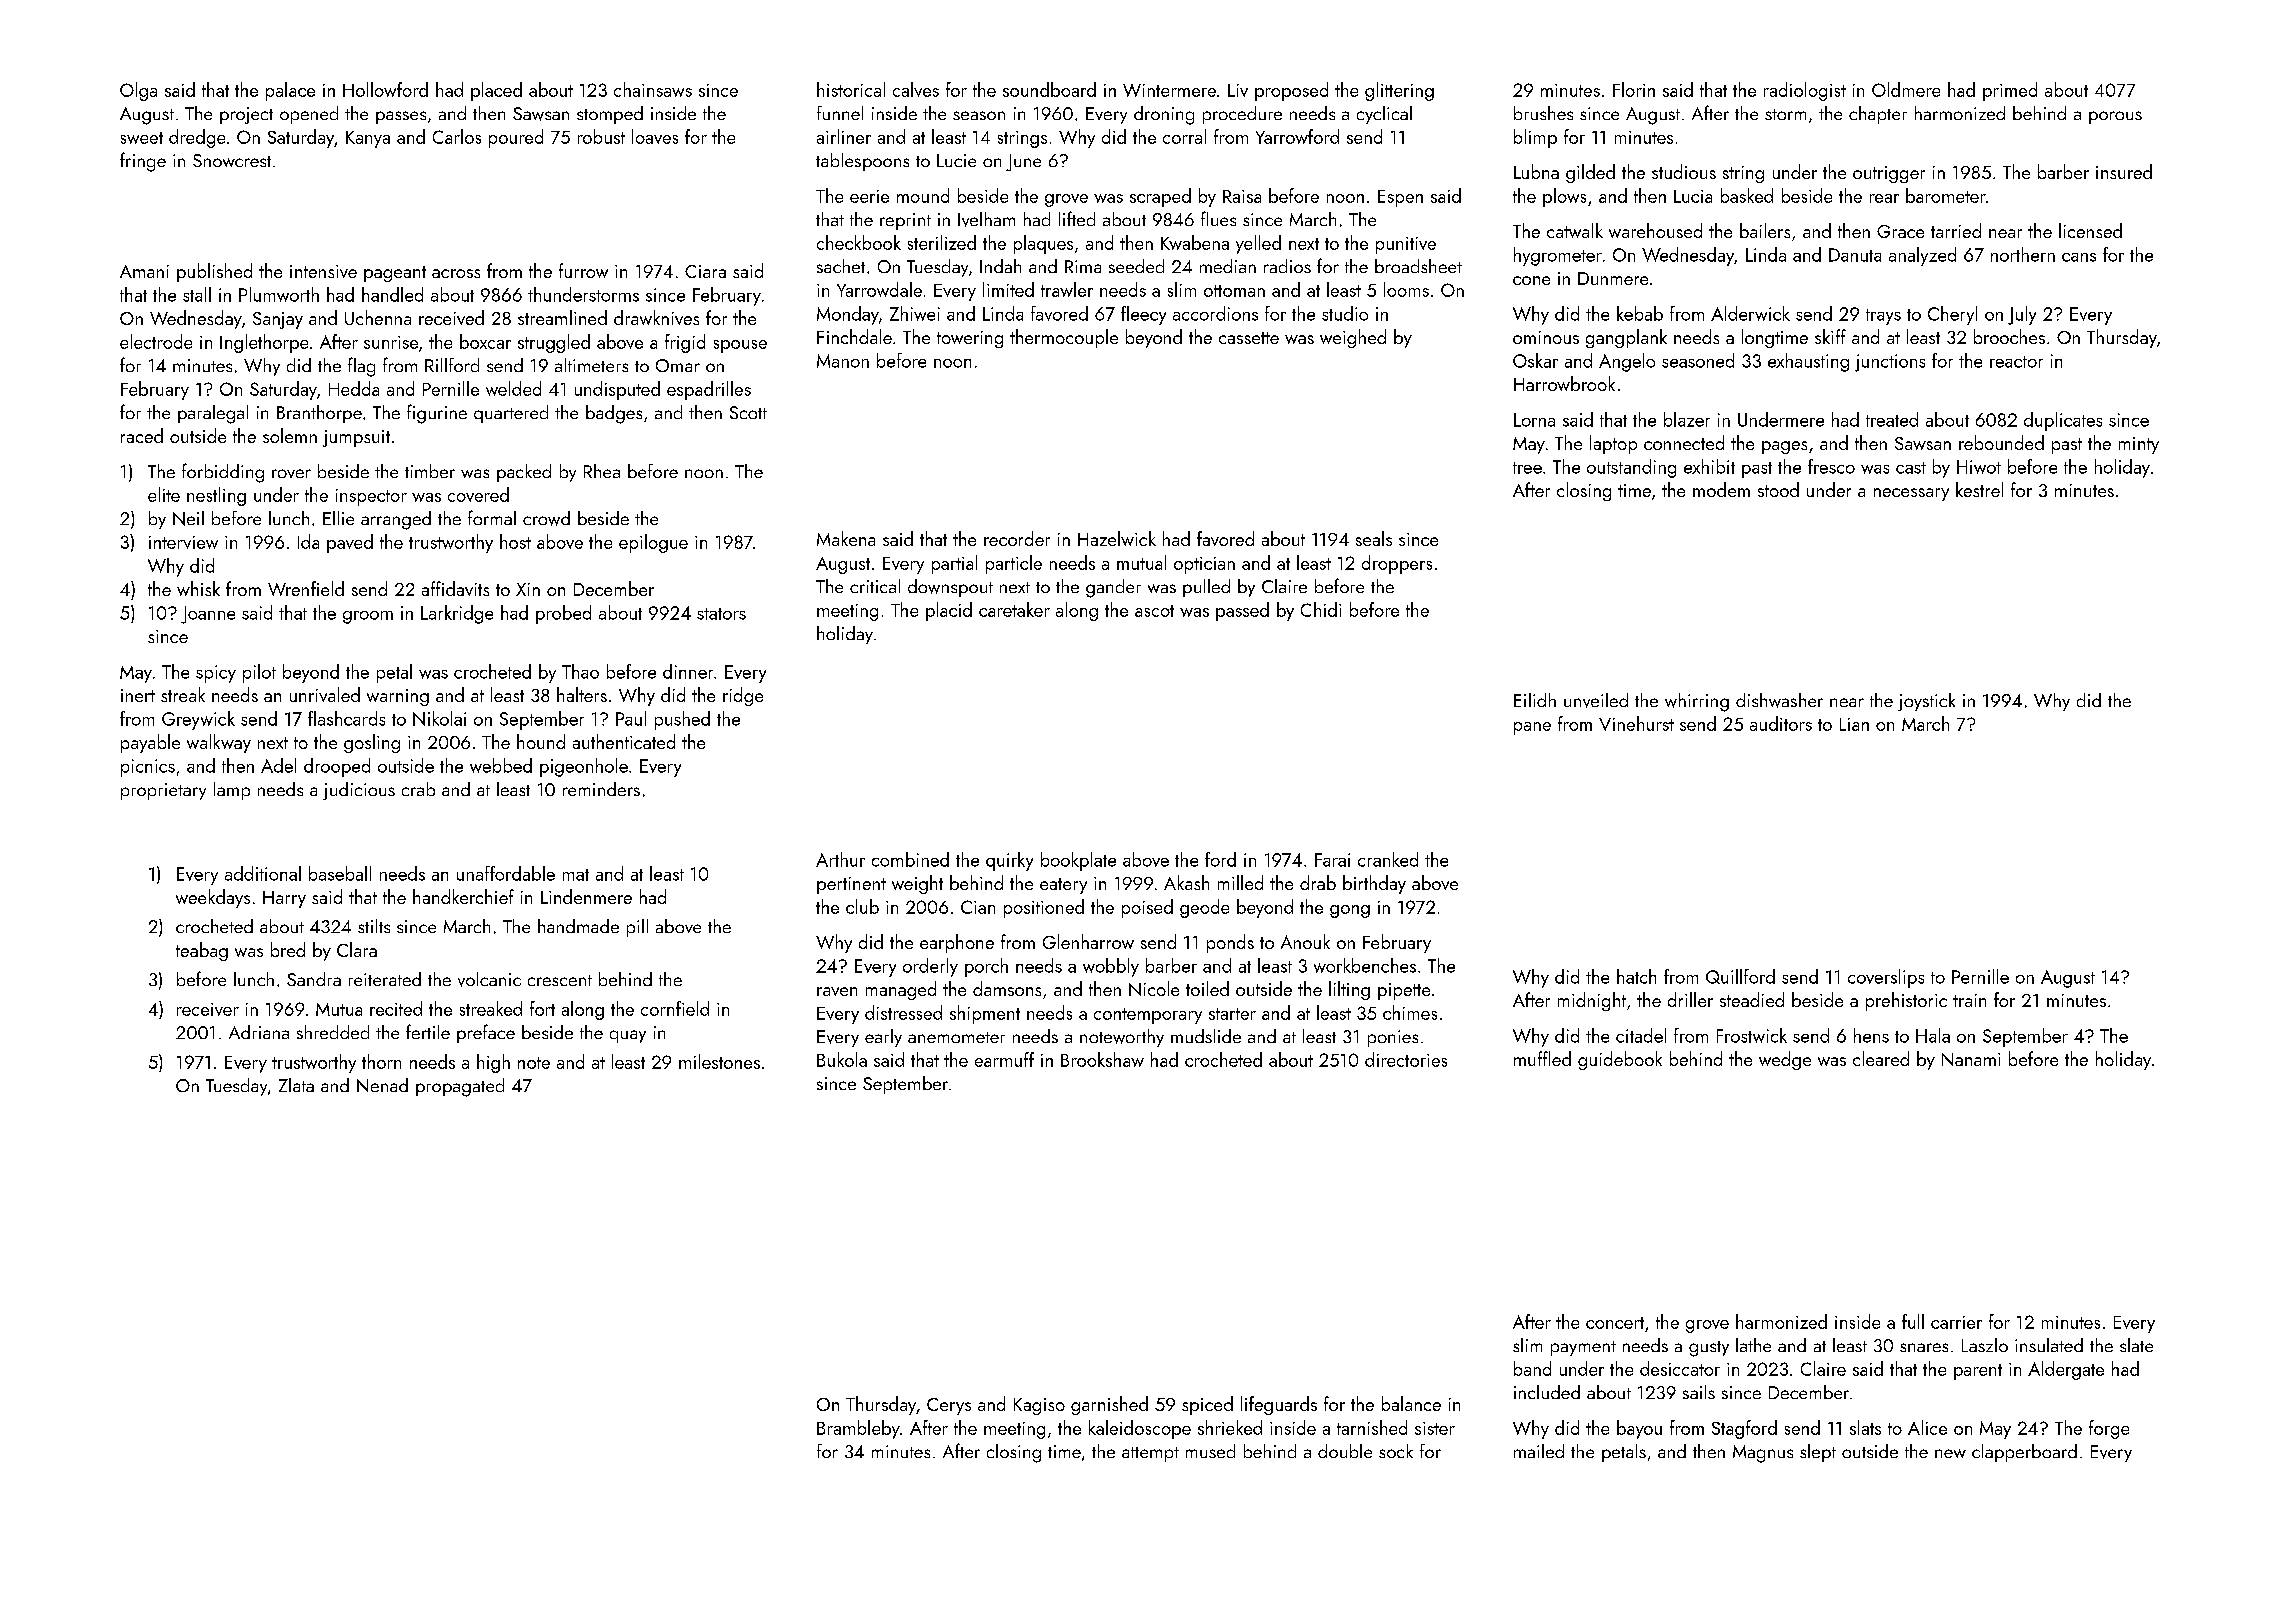 This screenshot has height=1614, width=2282. What do you see at coordinates (1889, 174) in the screenshot?
I see `outrigger` at bounding box center [1889, 174].
